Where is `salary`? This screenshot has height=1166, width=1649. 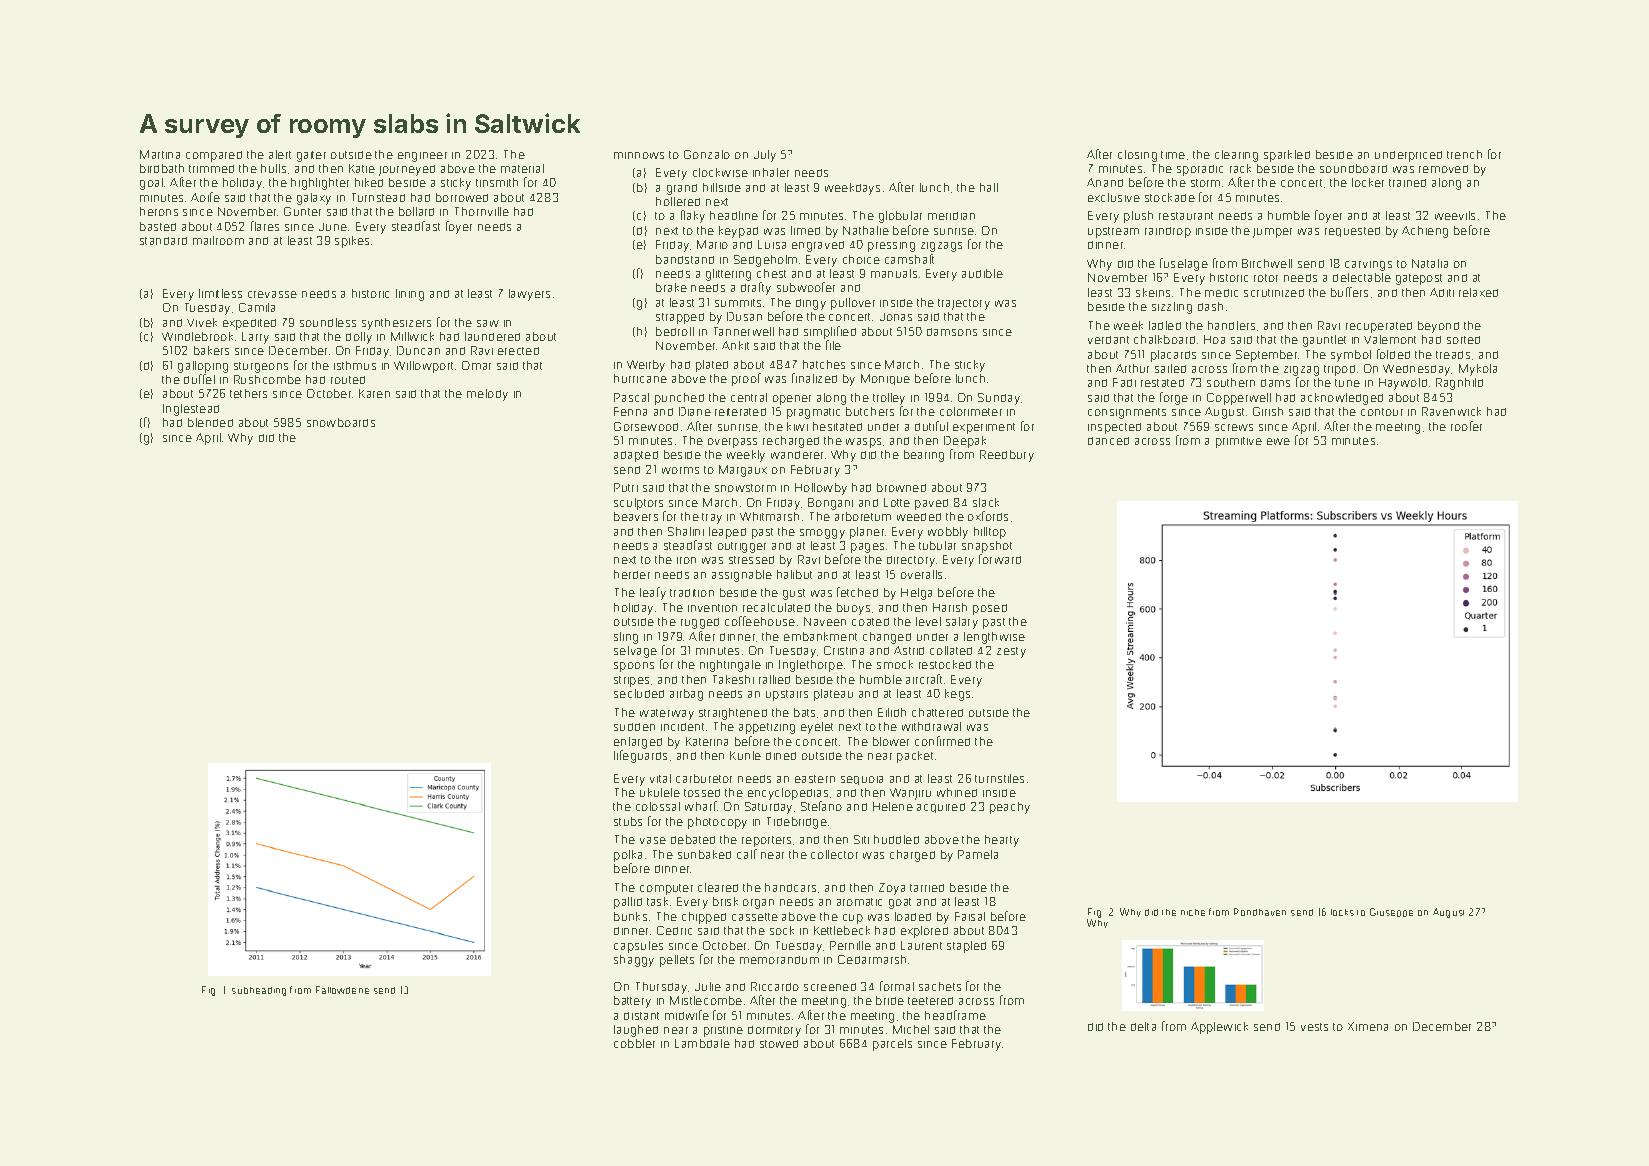 salary is located at coordinates (962, 623).
